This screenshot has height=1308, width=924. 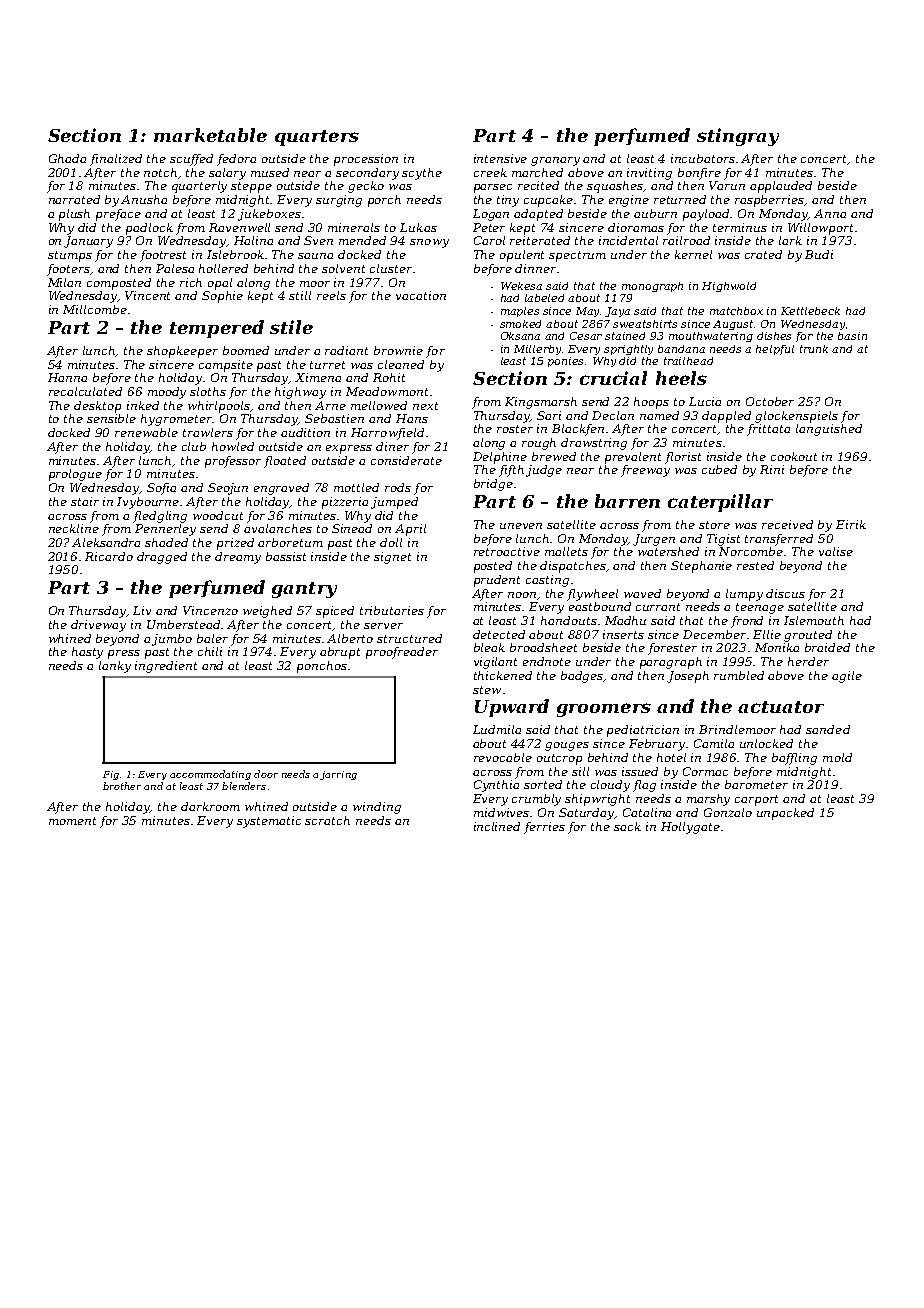 I want to click on abrupt, so click(x=340, y=653).
